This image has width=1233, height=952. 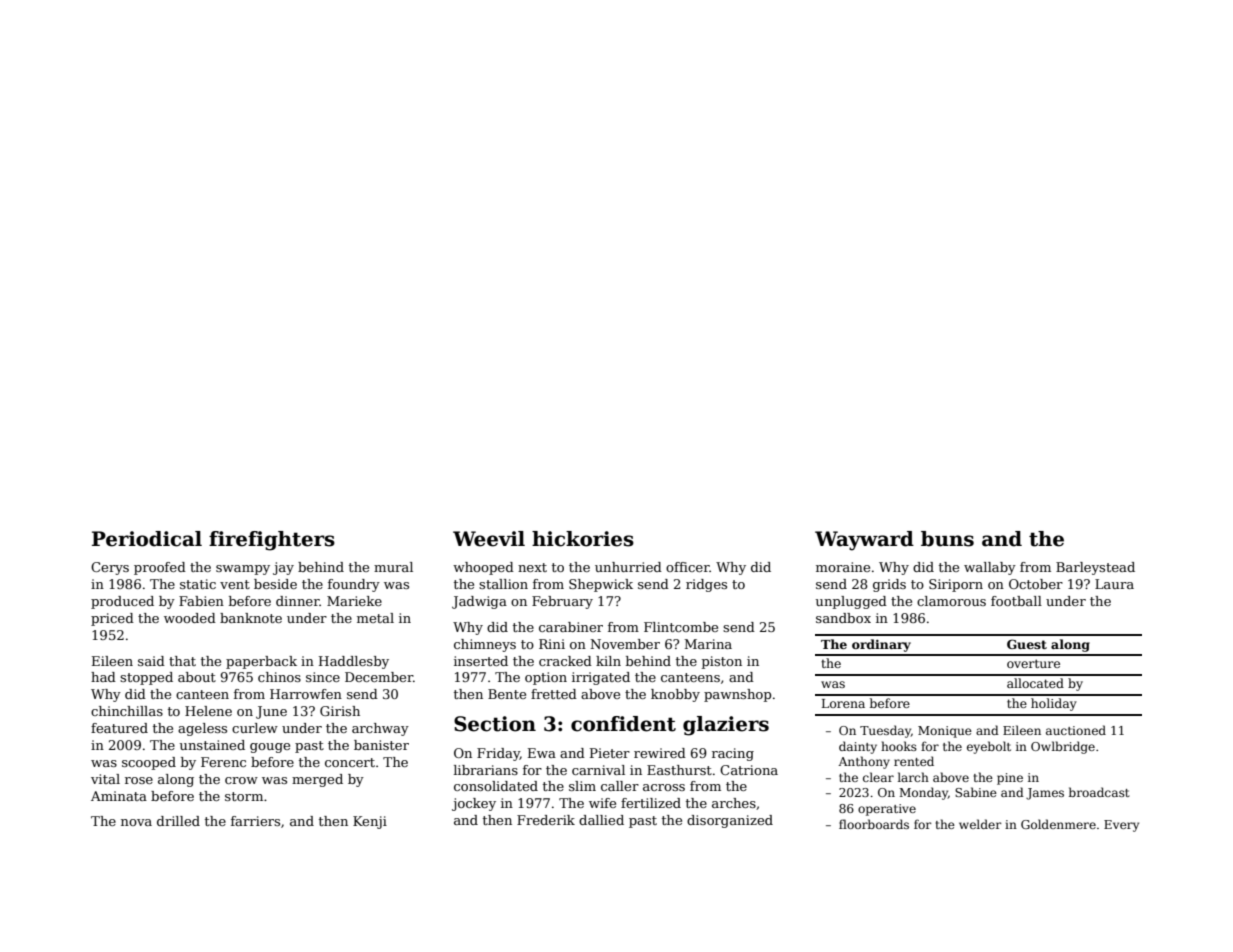 What do you see at coordinates (951, 601) in the image?
I see `clamorous` at bounding box center [951, 601].
